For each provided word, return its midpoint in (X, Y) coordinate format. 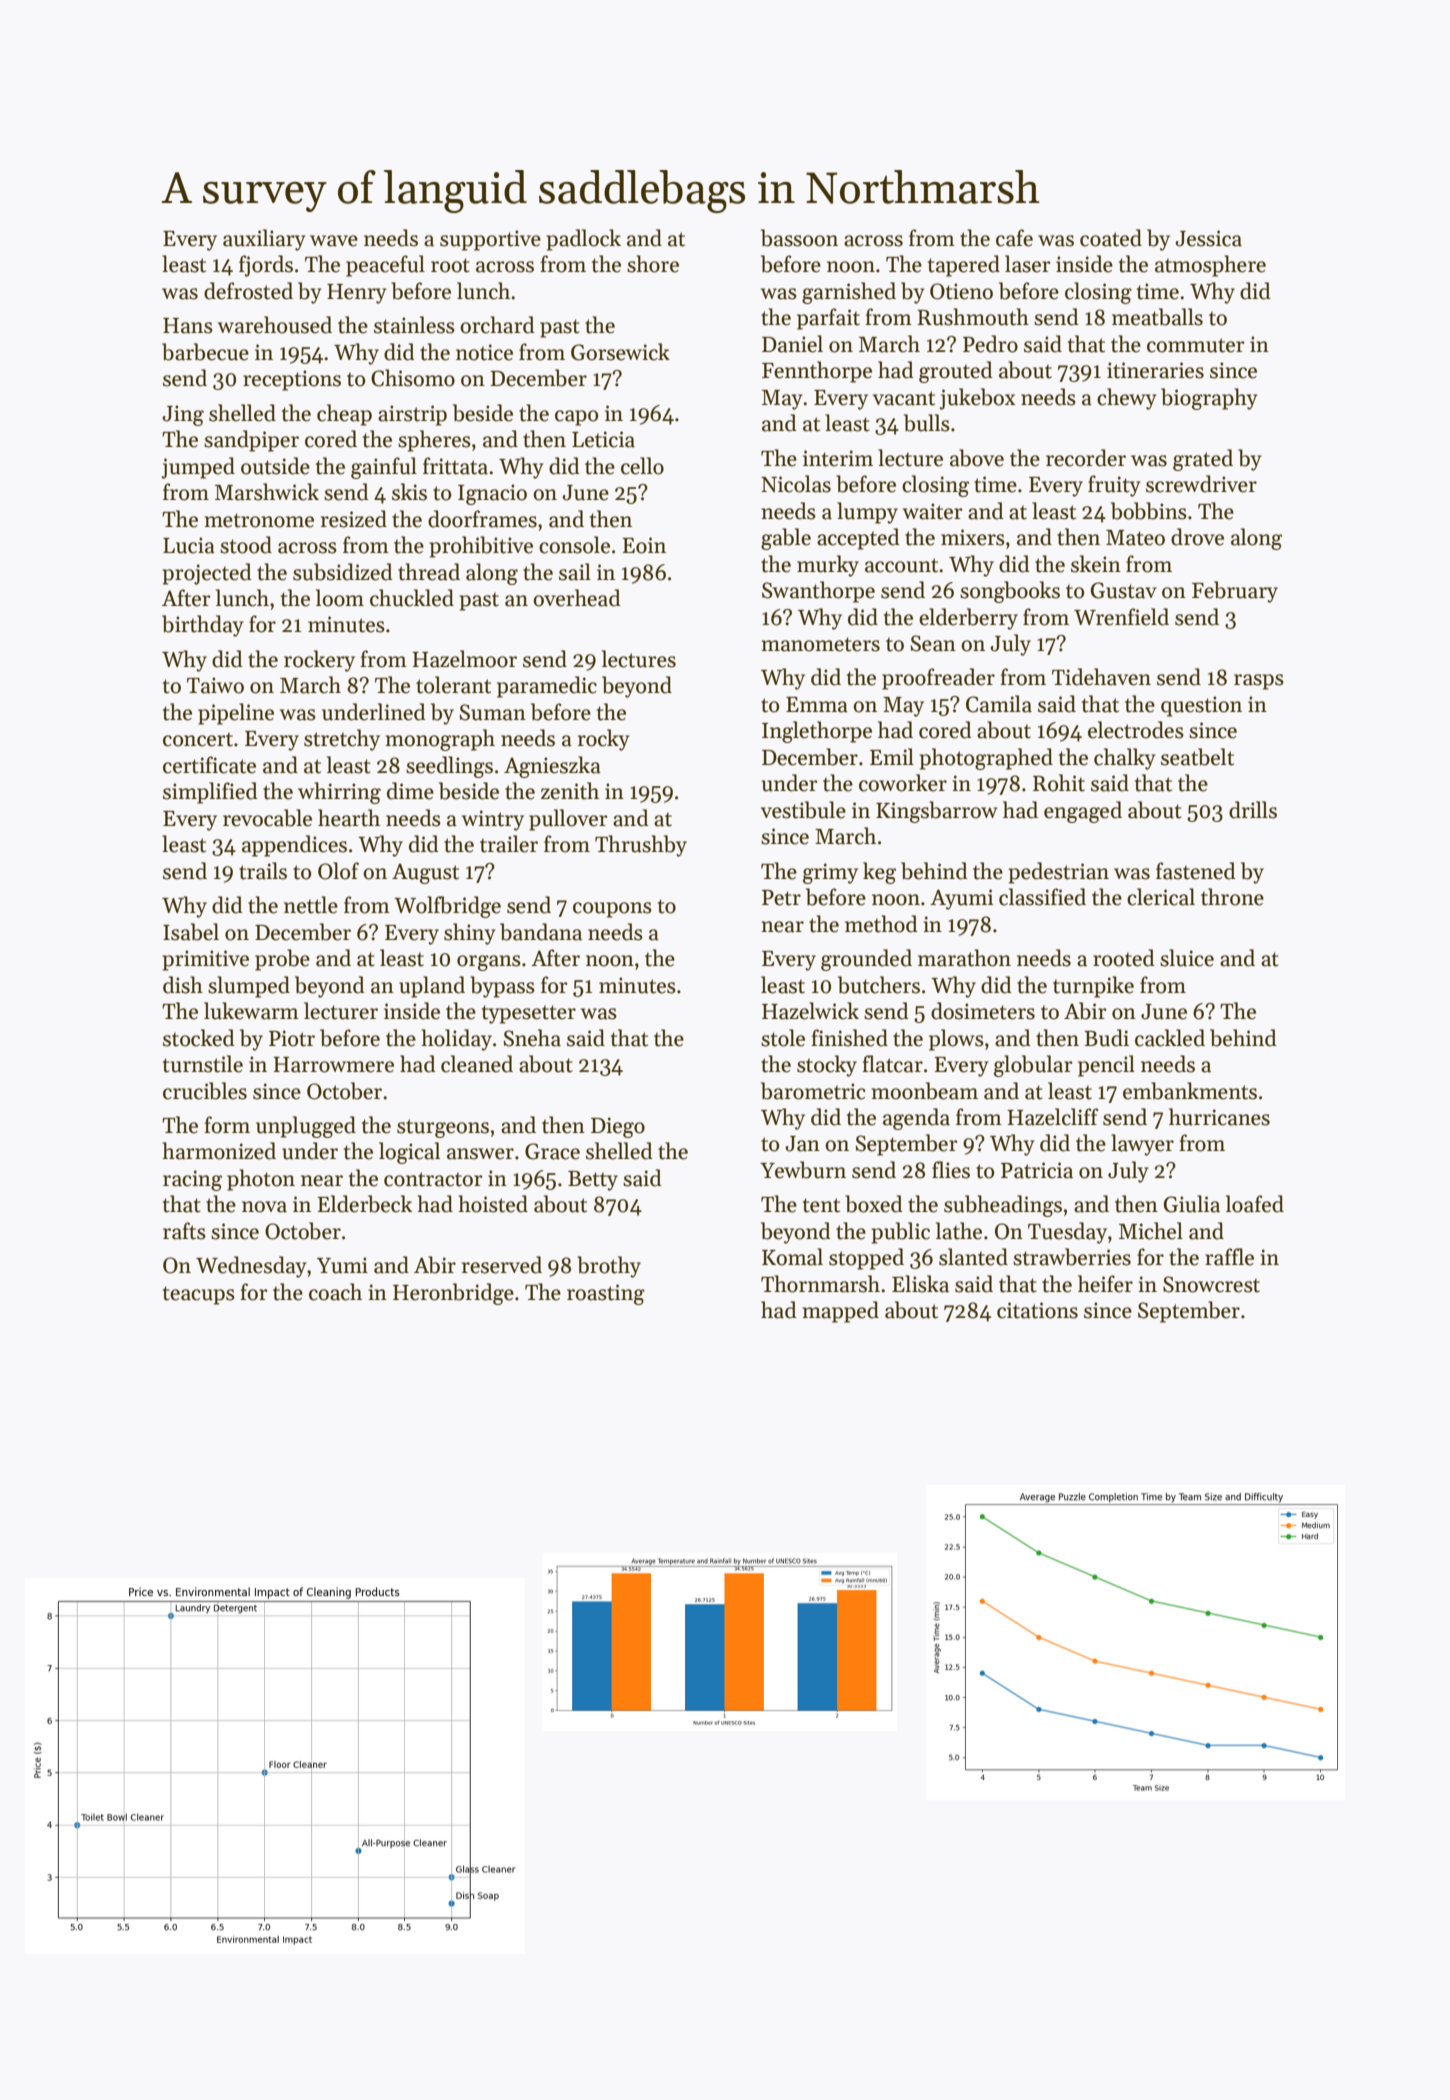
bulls (927, 423)
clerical (1161, 897)
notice (484, 352)
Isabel (191, 932)
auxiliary (264, 240)
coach (335, 1292)
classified (1042, 897)
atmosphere (1210, 266)
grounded (866, 960)
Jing (183, 415)
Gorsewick (620, 352)
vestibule (803, 810)
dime (410, 791)
